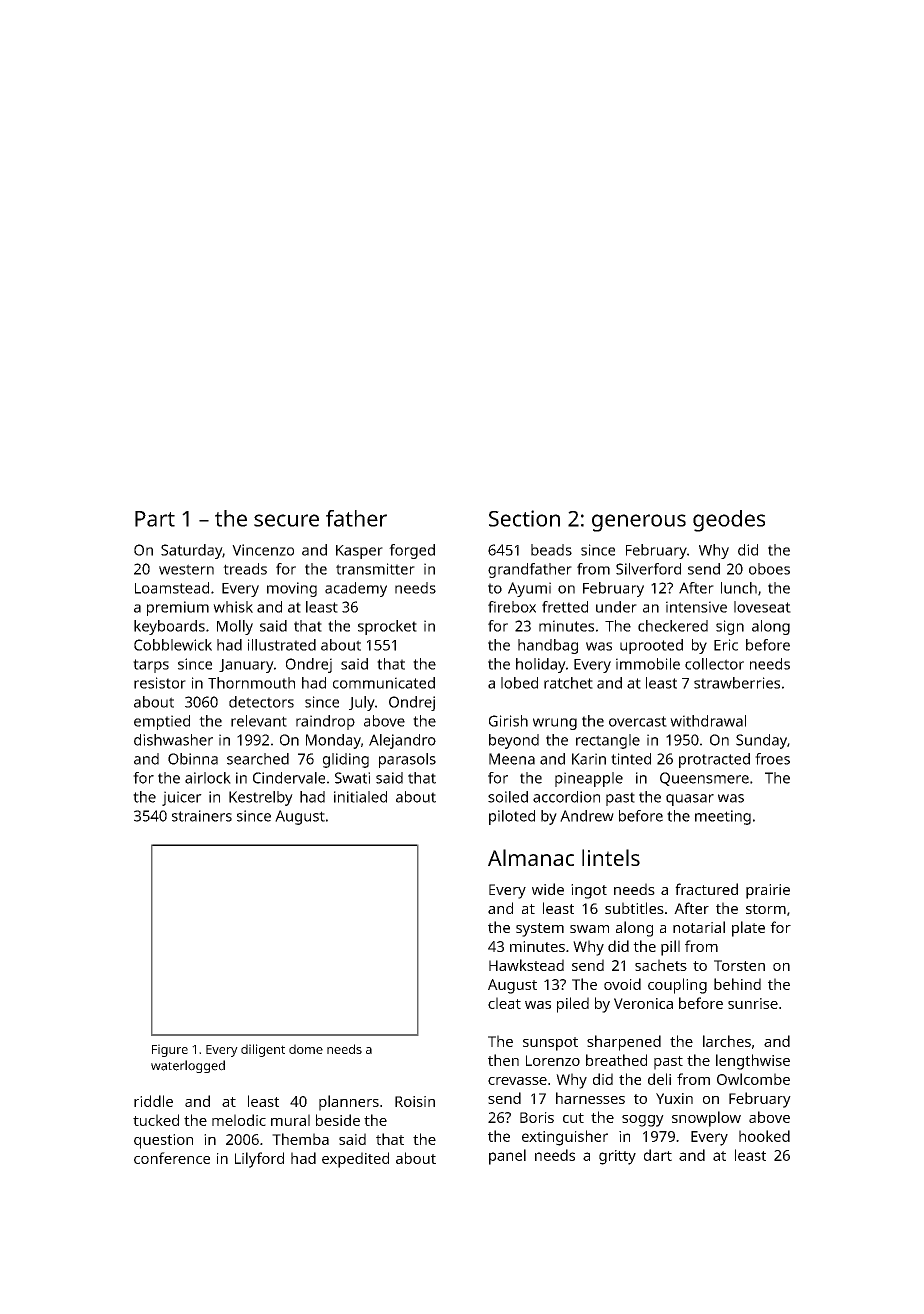  What do you see at coordinates (768, 891) in the screenshot?
I see `prairie` at bounding box center [768, 891].
